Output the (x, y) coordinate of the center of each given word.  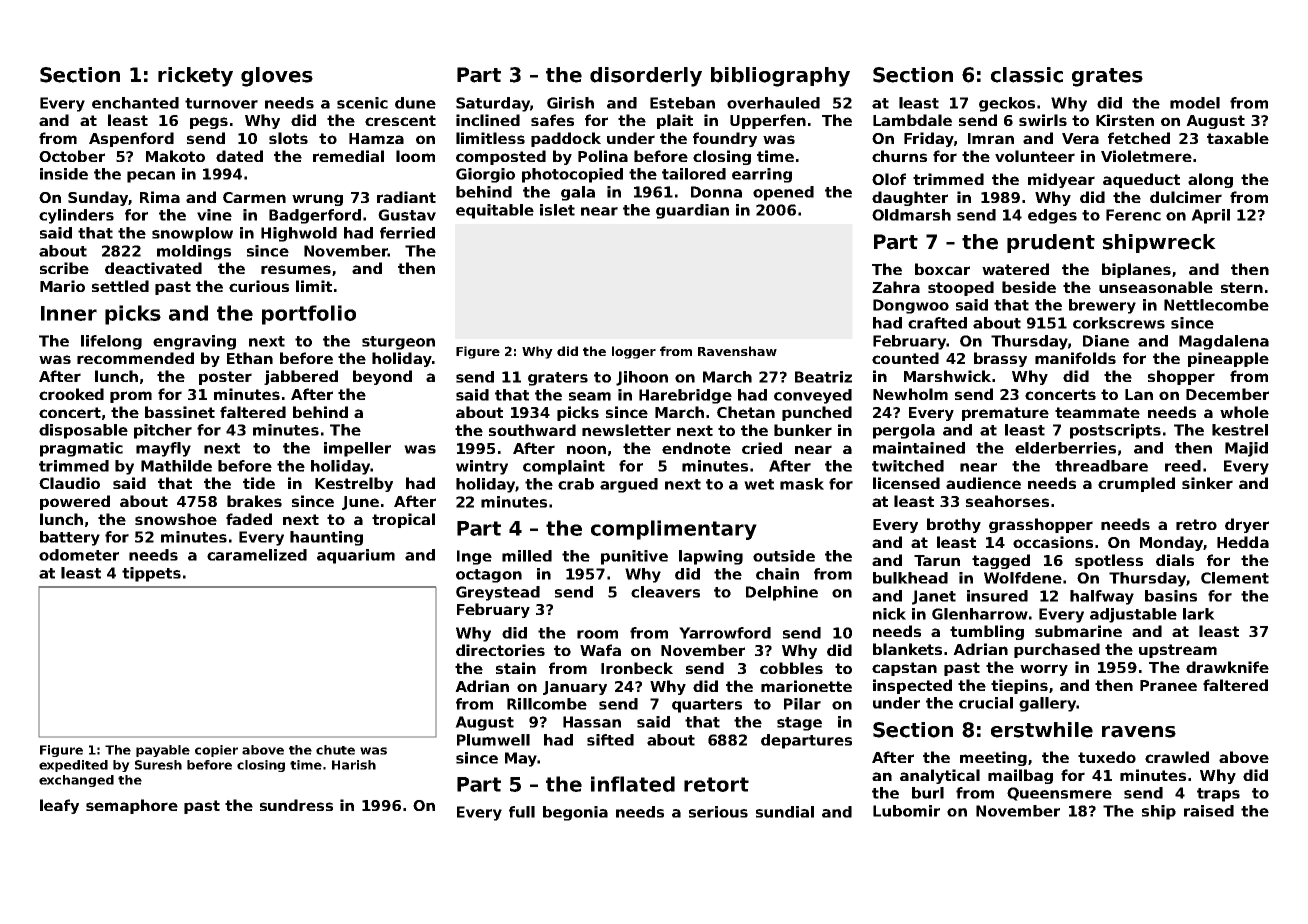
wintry (482, 467)
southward (532, 430)
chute (335, 750)
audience (983, 483)
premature (1005, 414)
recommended (135, 358)
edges (1052, 216)
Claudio (69, 483)
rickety (195, 77)
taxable (1238, 138)
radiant (406, 197)
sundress (296, 805)
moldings (194, 252)
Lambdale (912, 120)
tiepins (1019, 686)
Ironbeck (637, 668)
